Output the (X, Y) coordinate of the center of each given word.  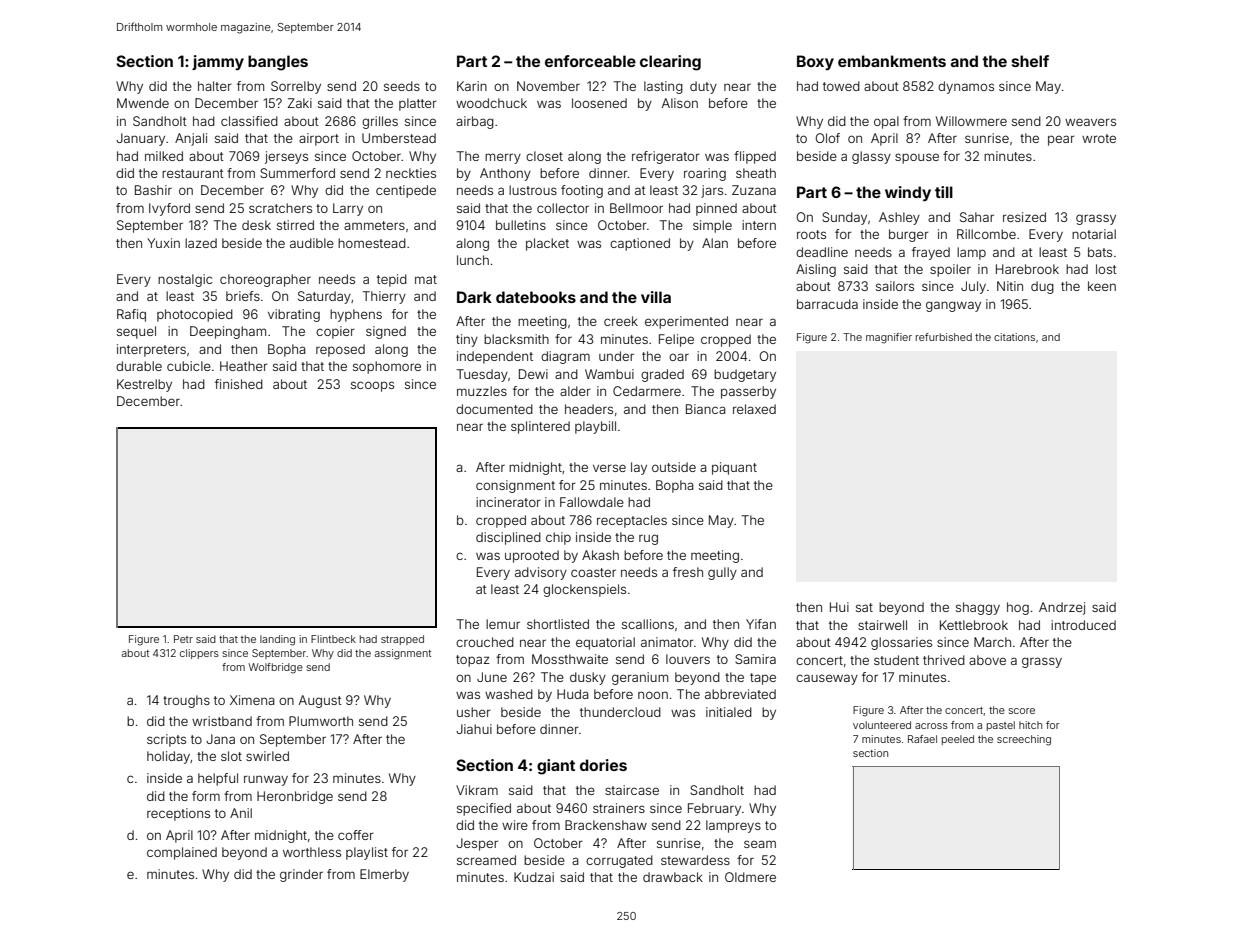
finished (239, 384)
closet (544, 156)
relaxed (754, 409)
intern (759, 225)
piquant (734, 468)
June (492, 677)
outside (674, 467)
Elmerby (384, 875)
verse (609, 468)
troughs (186, 701)
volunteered (882, 725)
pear (1061, 140)
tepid (392, 280)
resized (1024, 217)
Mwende (143, 103)
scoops (372, 386)
